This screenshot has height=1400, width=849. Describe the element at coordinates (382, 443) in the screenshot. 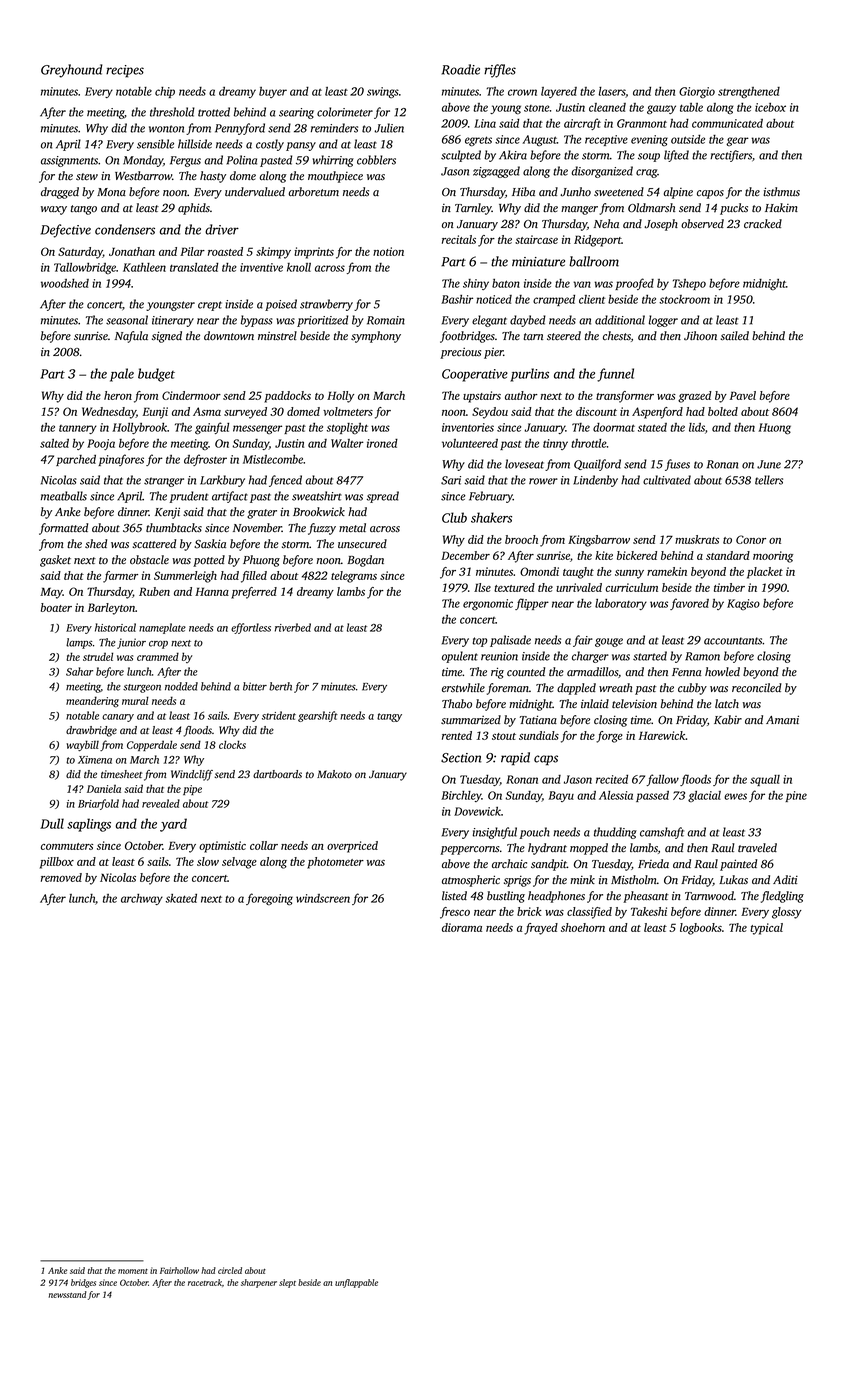

I see `ironed` at that location.
